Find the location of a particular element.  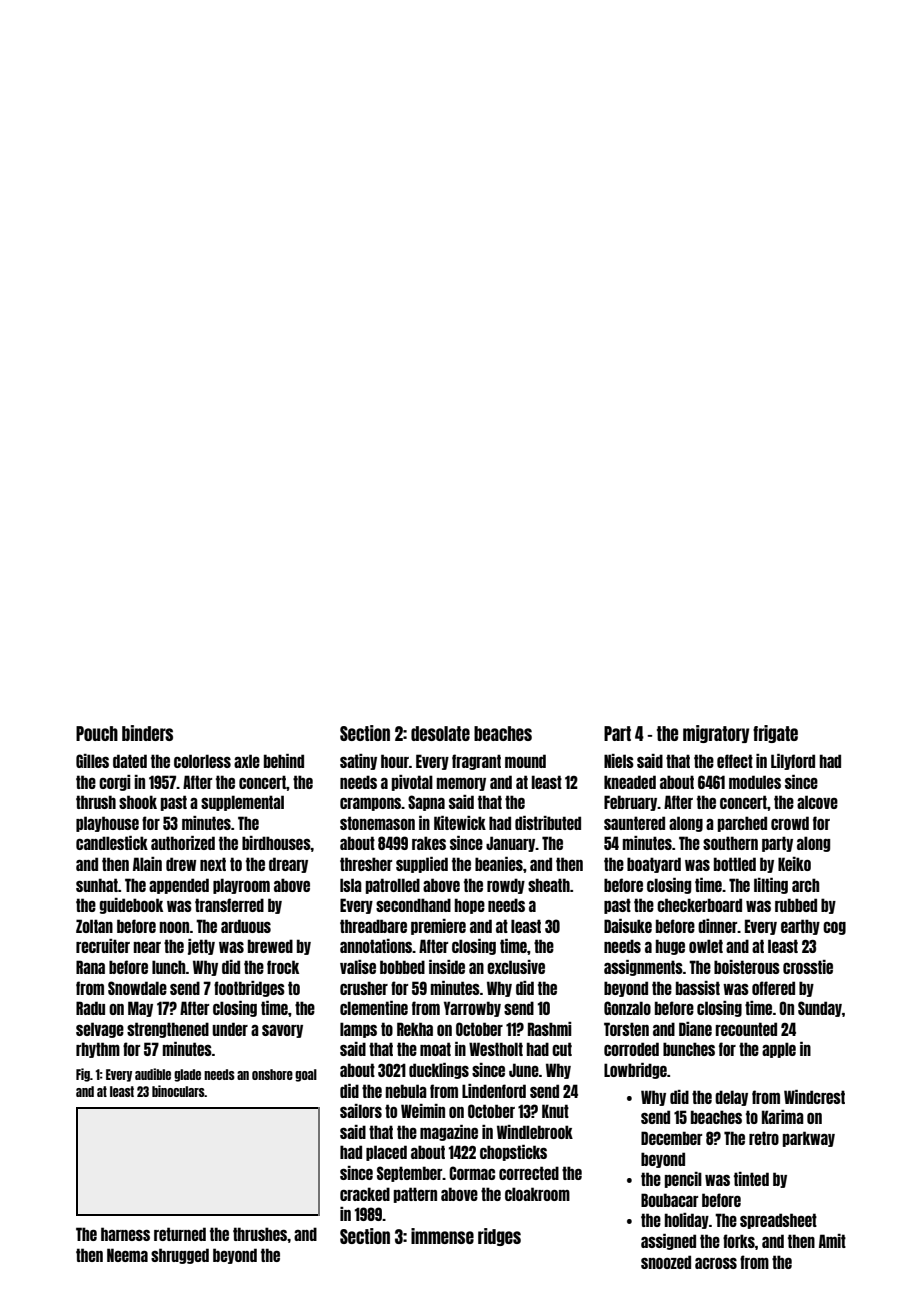

migratory is located at coordinates (716, 734).
